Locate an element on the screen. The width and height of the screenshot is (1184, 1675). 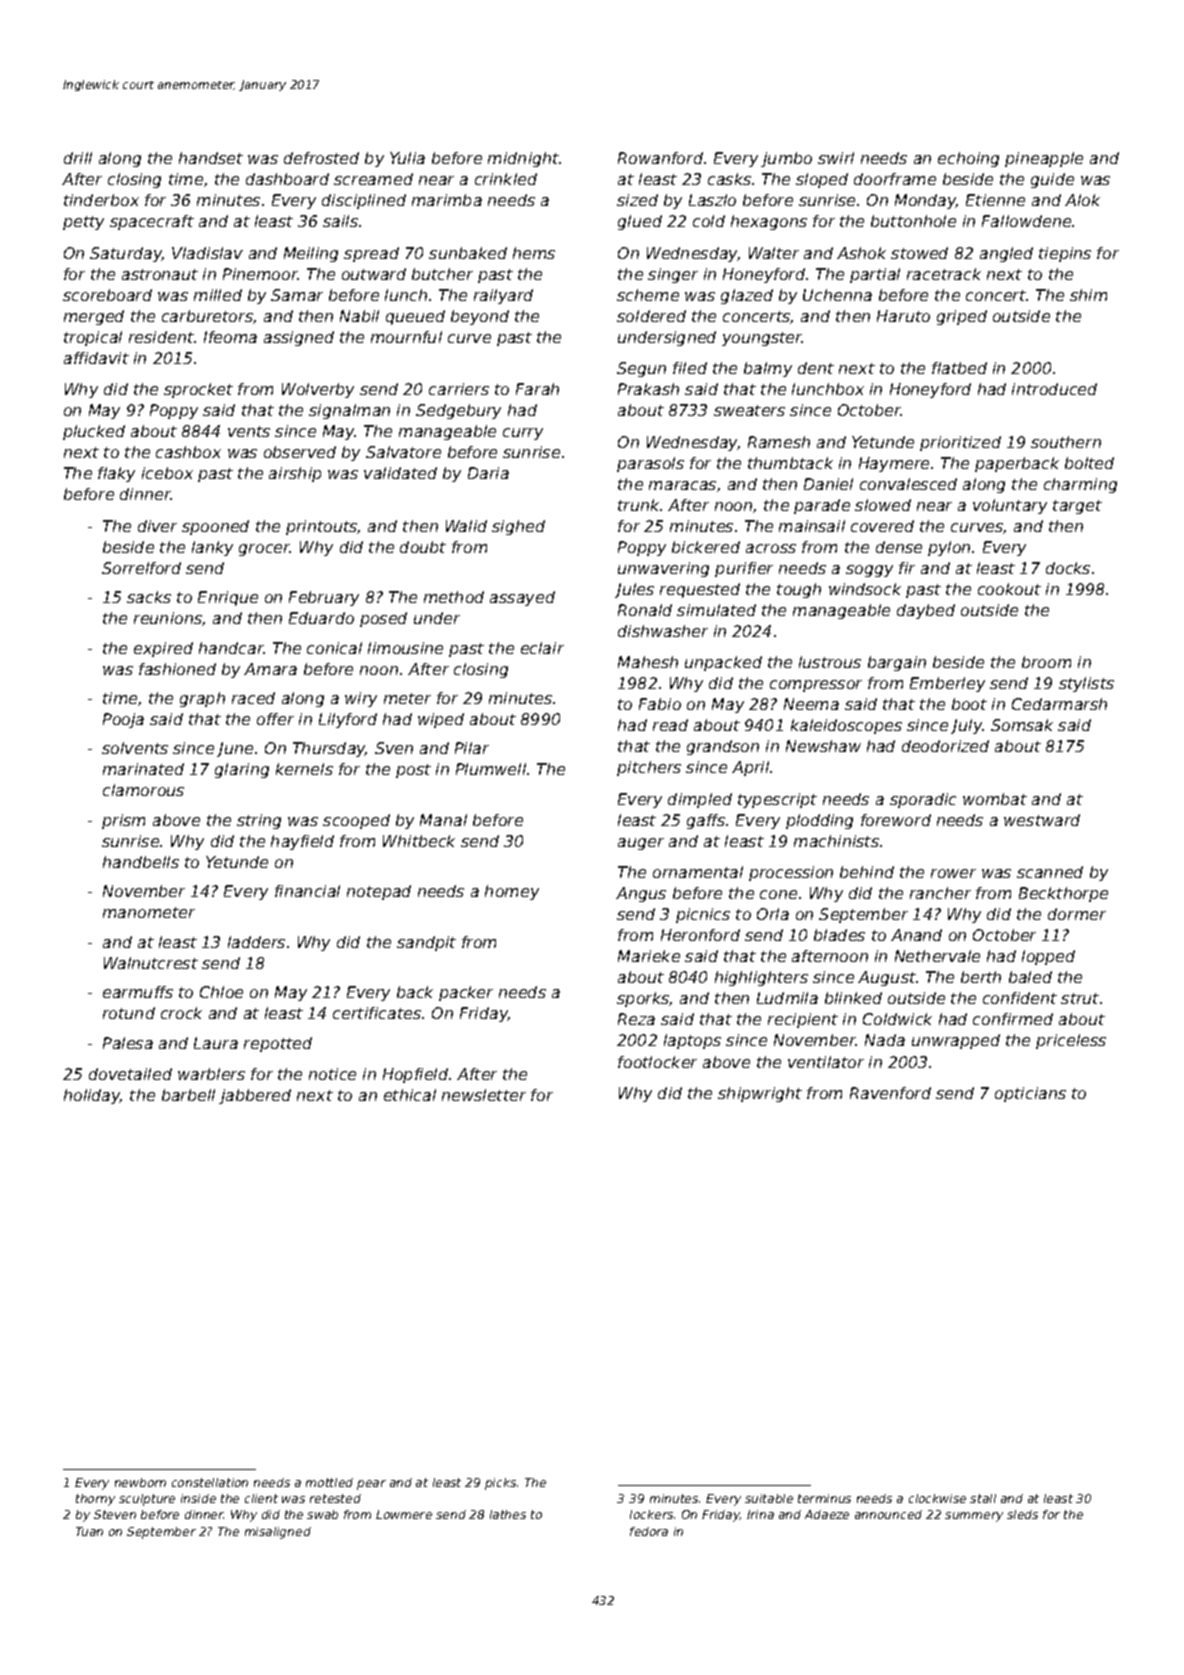
convalesced is located at coordinates (908, 484).
